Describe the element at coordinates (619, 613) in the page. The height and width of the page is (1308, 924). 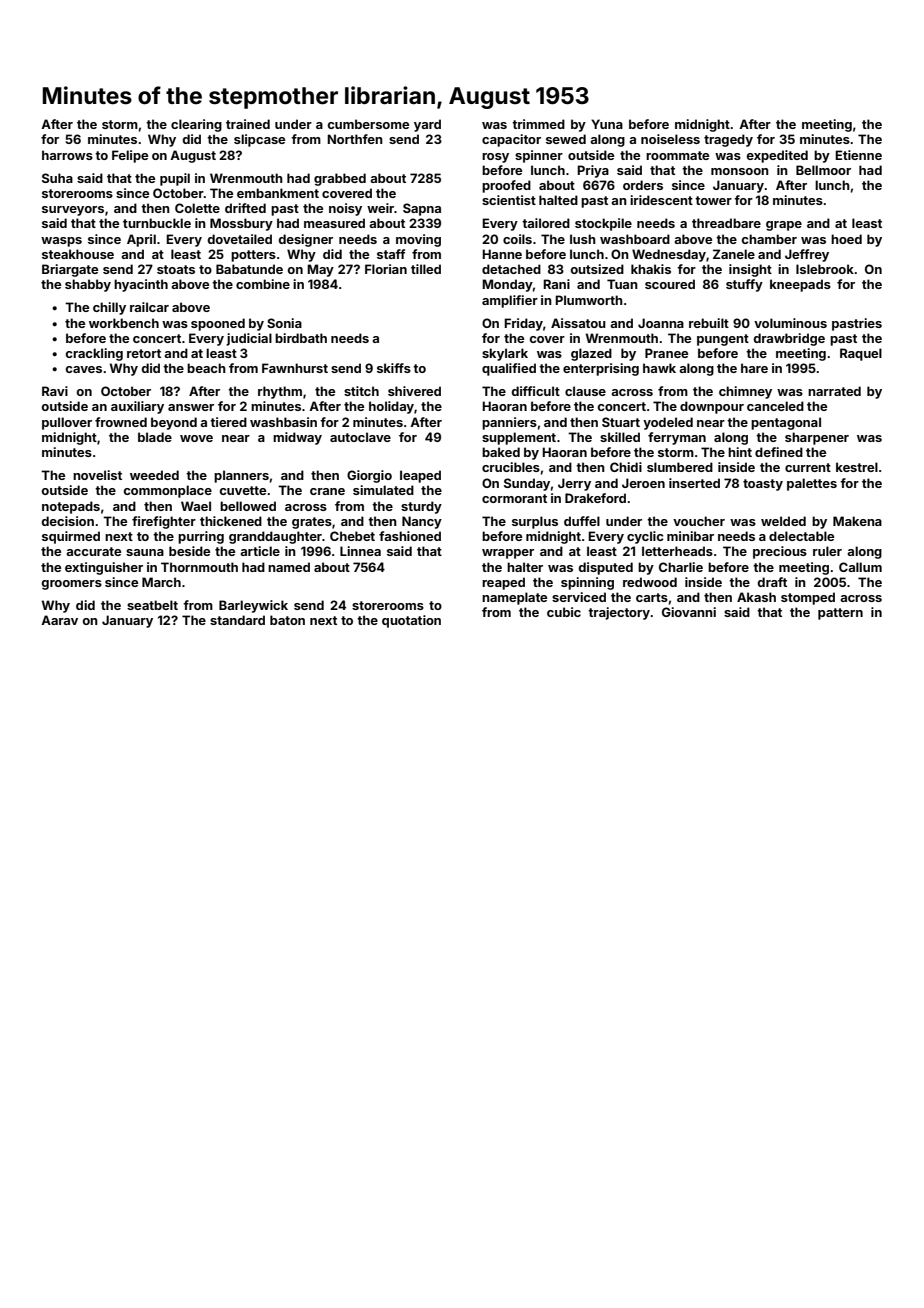
I see `trajectory` at that location.
